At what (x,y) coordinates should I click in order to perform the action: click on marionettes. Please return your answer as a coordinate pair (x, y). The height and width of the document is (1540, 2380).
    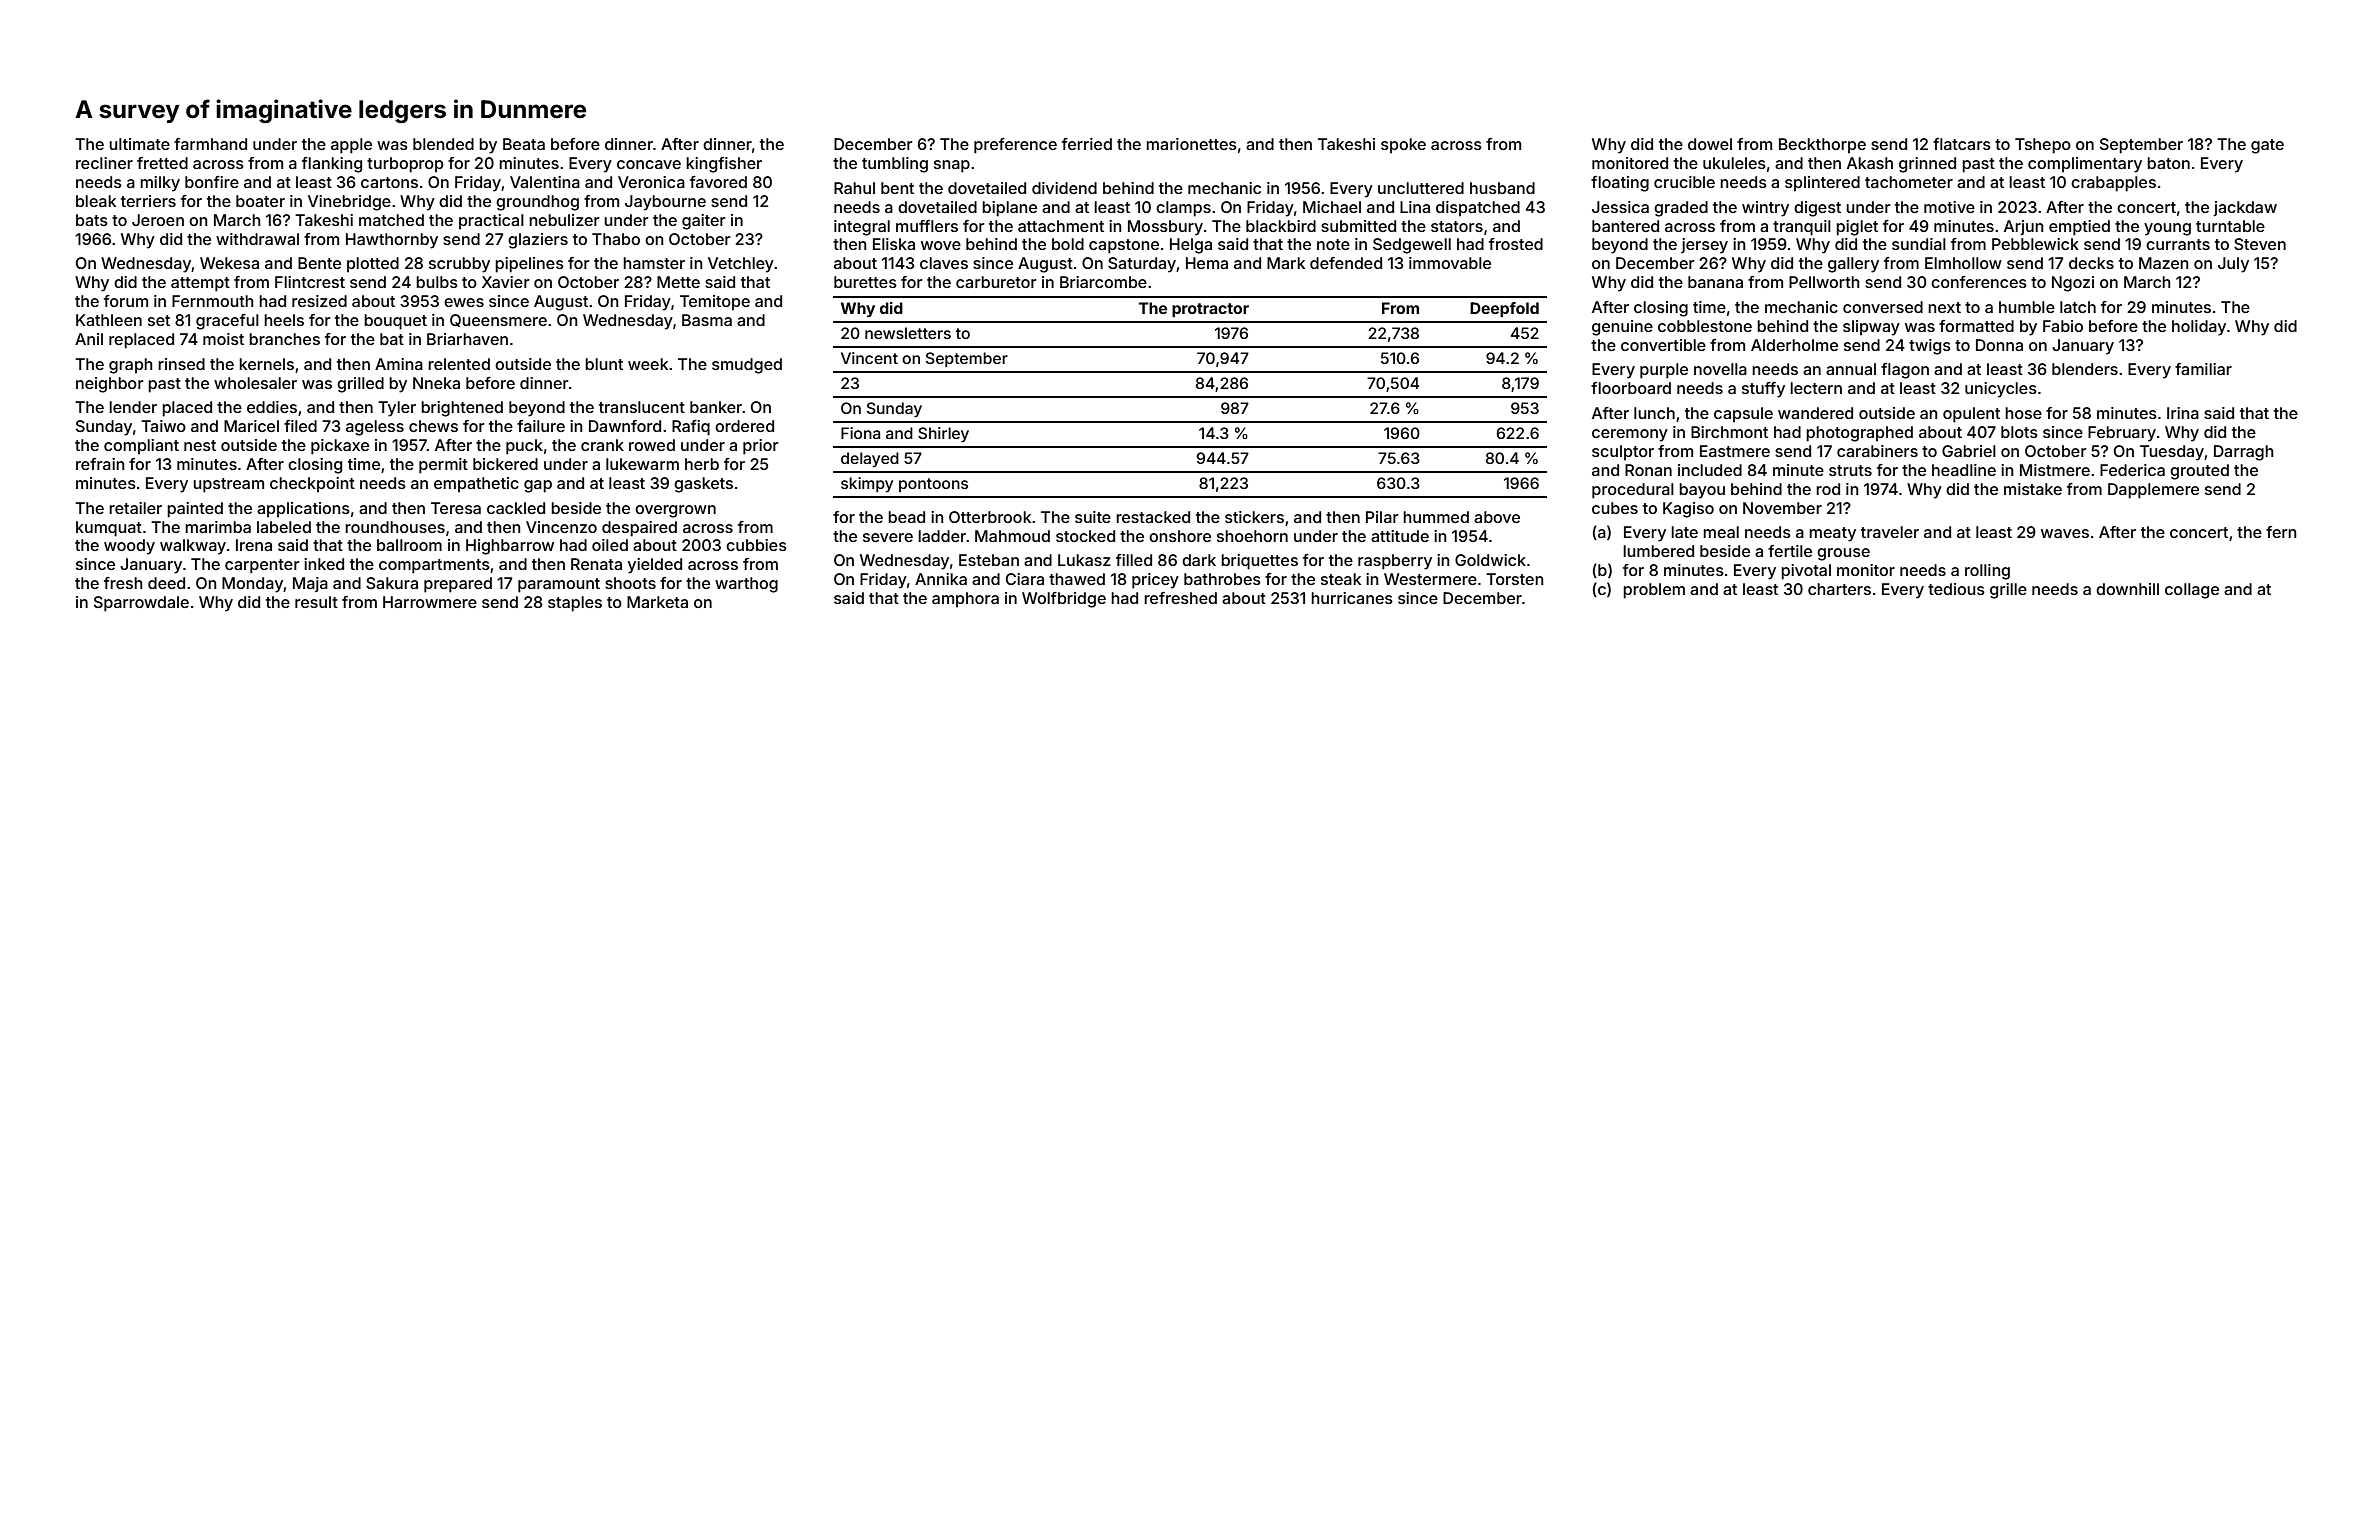
    Looking at the image, I should click on (1191, 144).
